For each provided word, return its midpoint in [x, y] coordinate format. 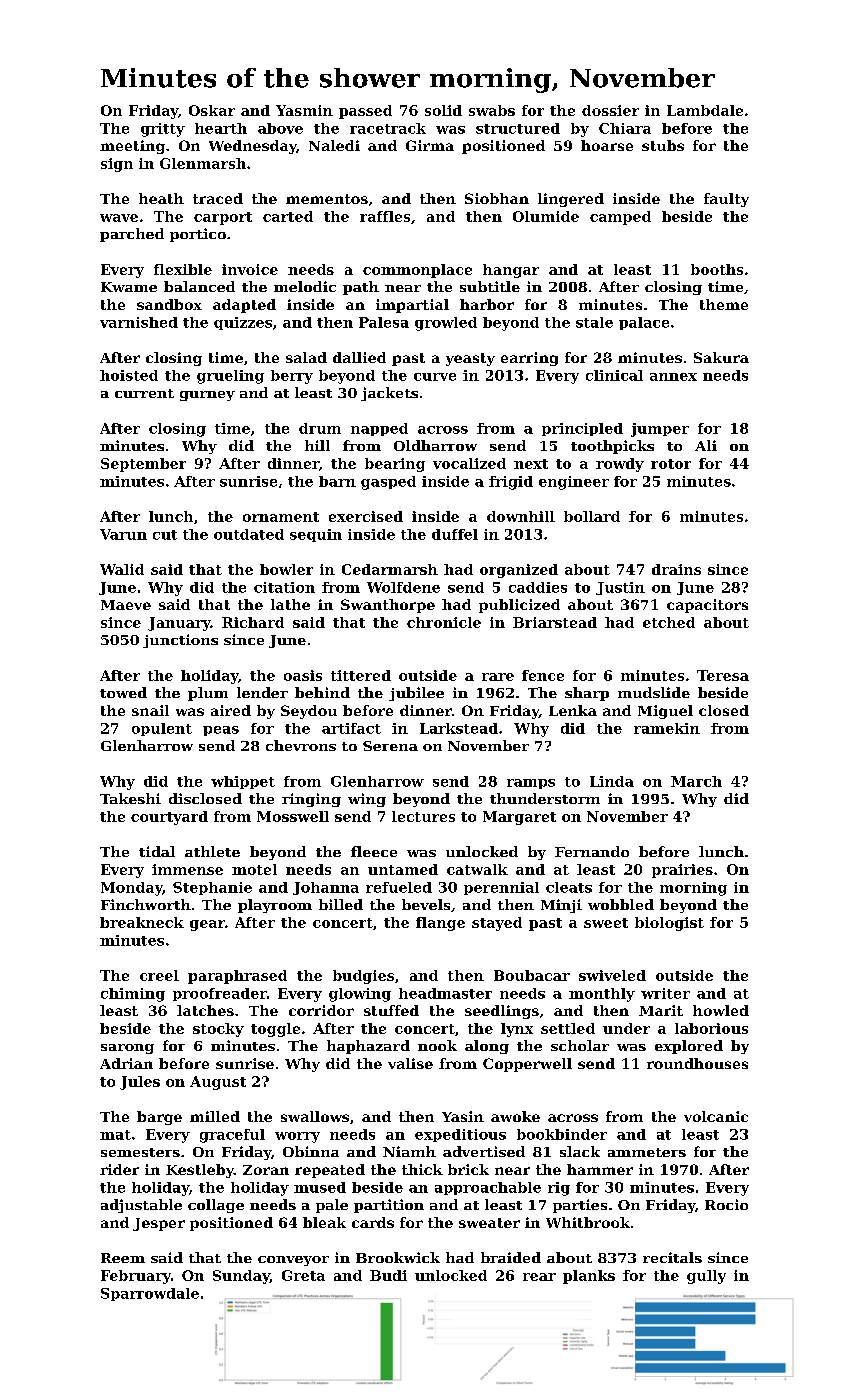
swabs [492, 110]
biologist [669, 924]
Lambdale [705, 110]
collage [216, 1206]
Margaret [519, 818]
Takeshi [130, 798]
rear [539, 1277]
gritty [163, 130]
